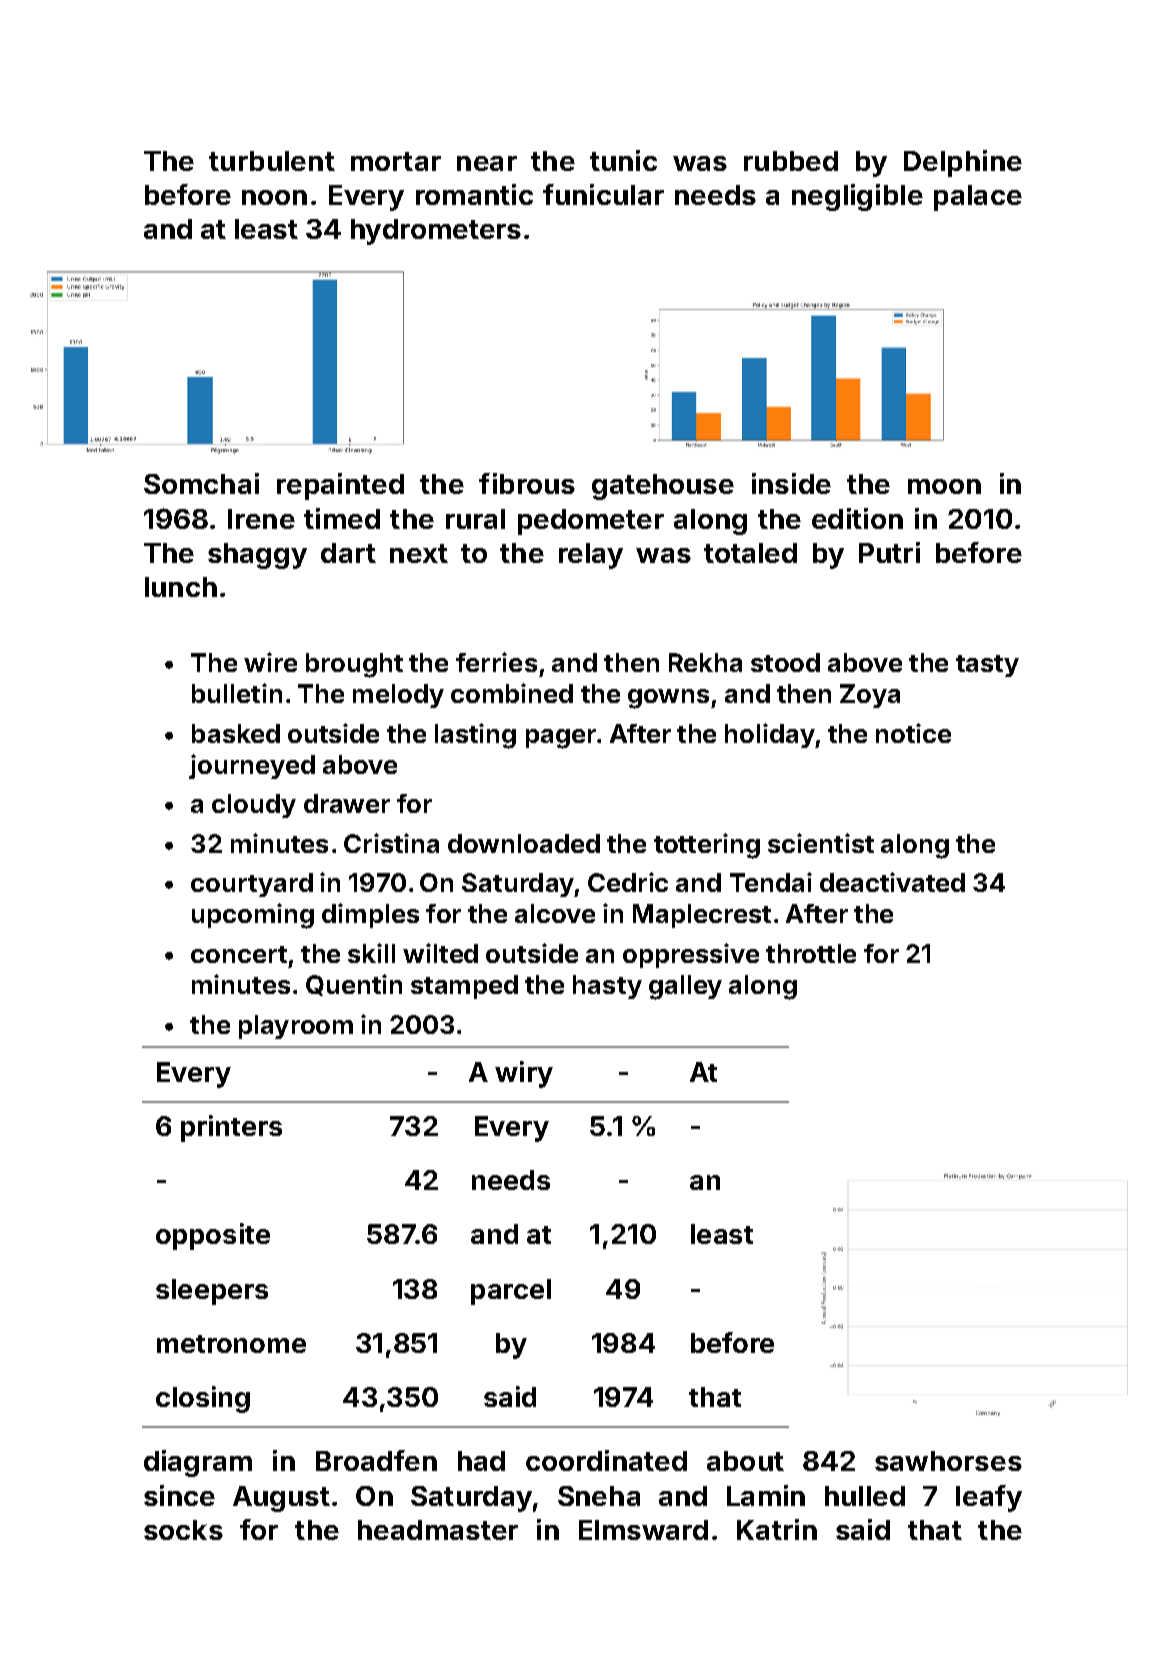  Describe the element at coordinates (236, 733) in the screenshot. I see `basked` at that location.
